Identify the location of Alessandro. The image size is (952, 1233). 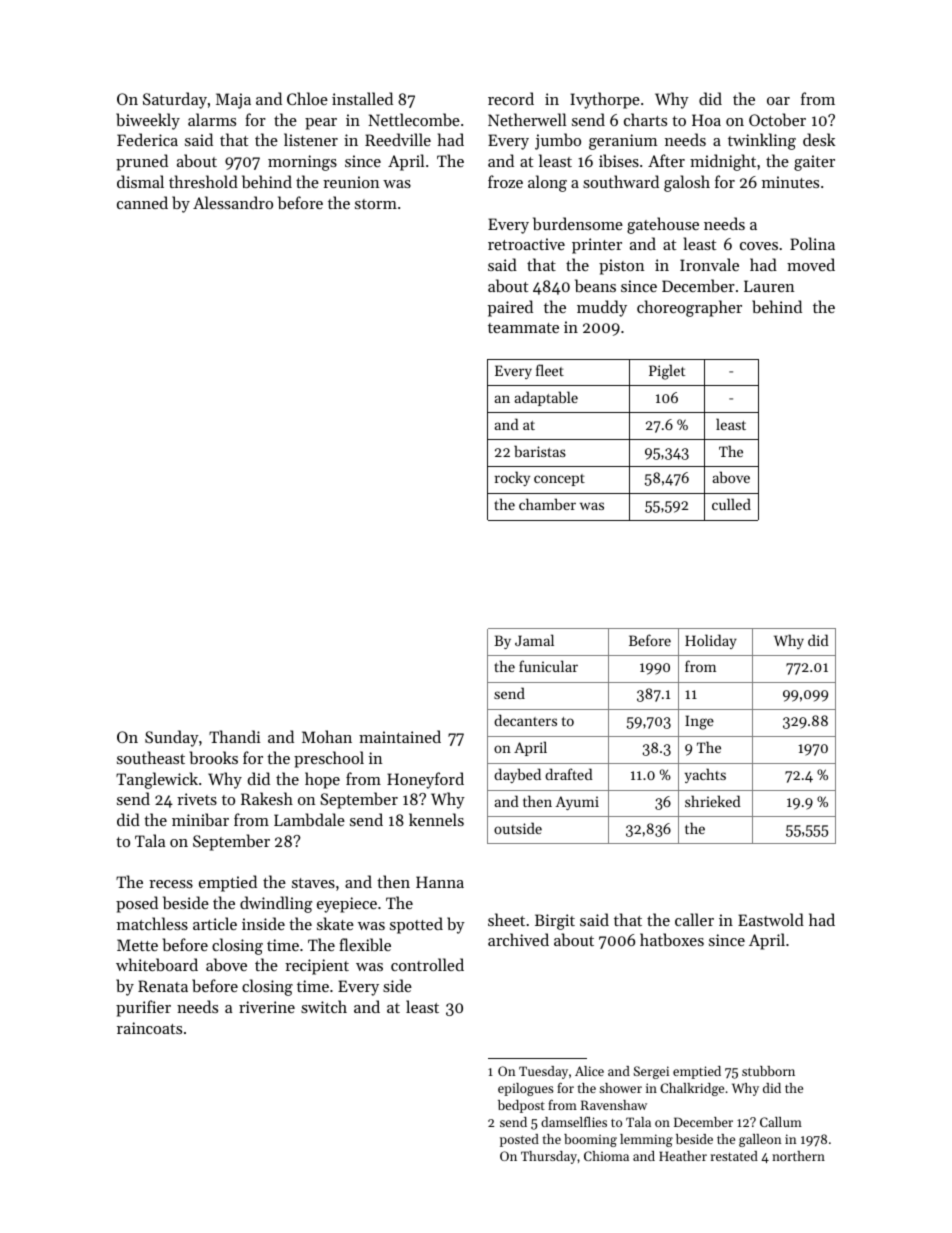
(233, 202).
